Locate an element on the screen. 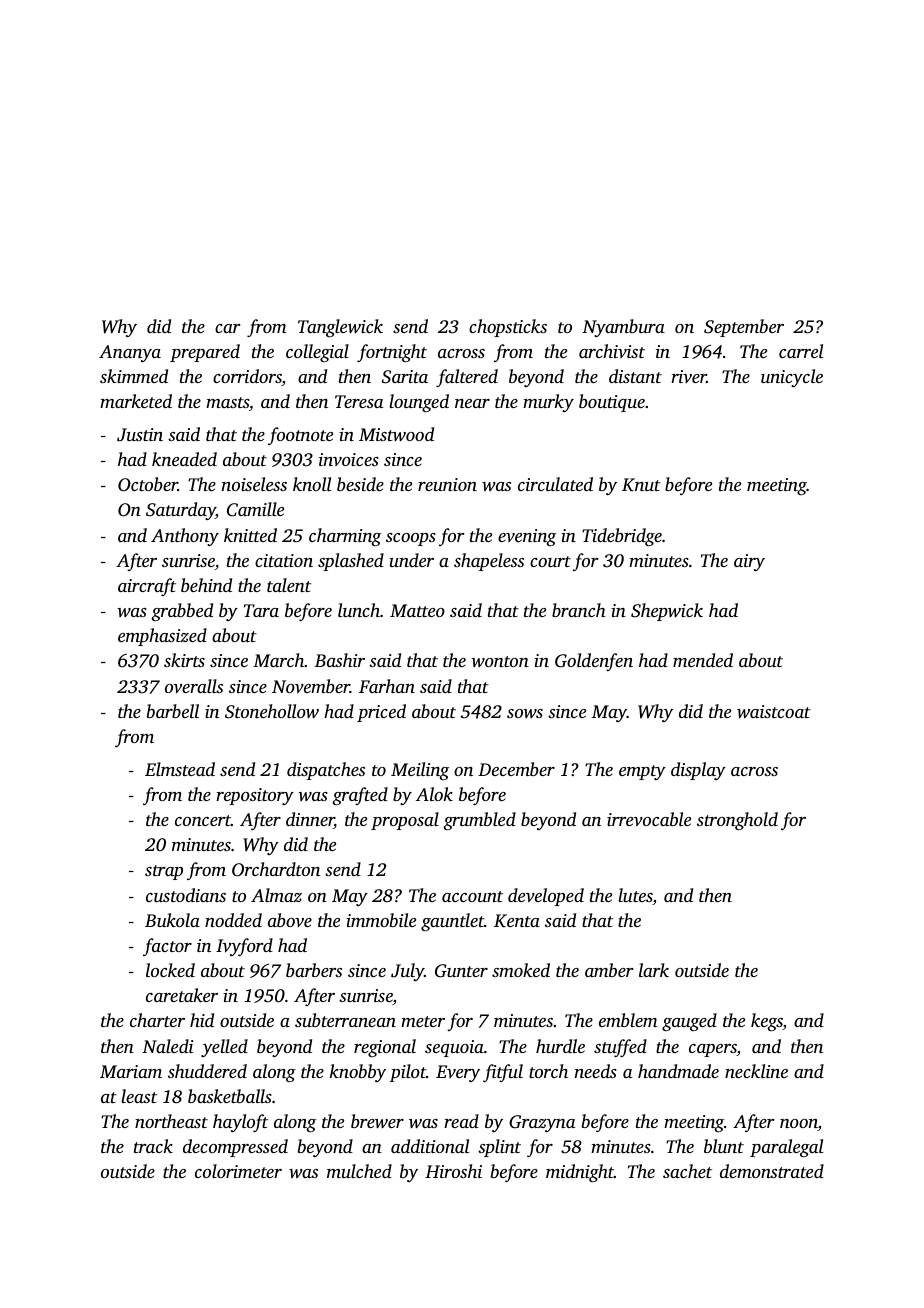 This screenshot has height=1308, width=924. collegial is located at coordinates (317, 353).
